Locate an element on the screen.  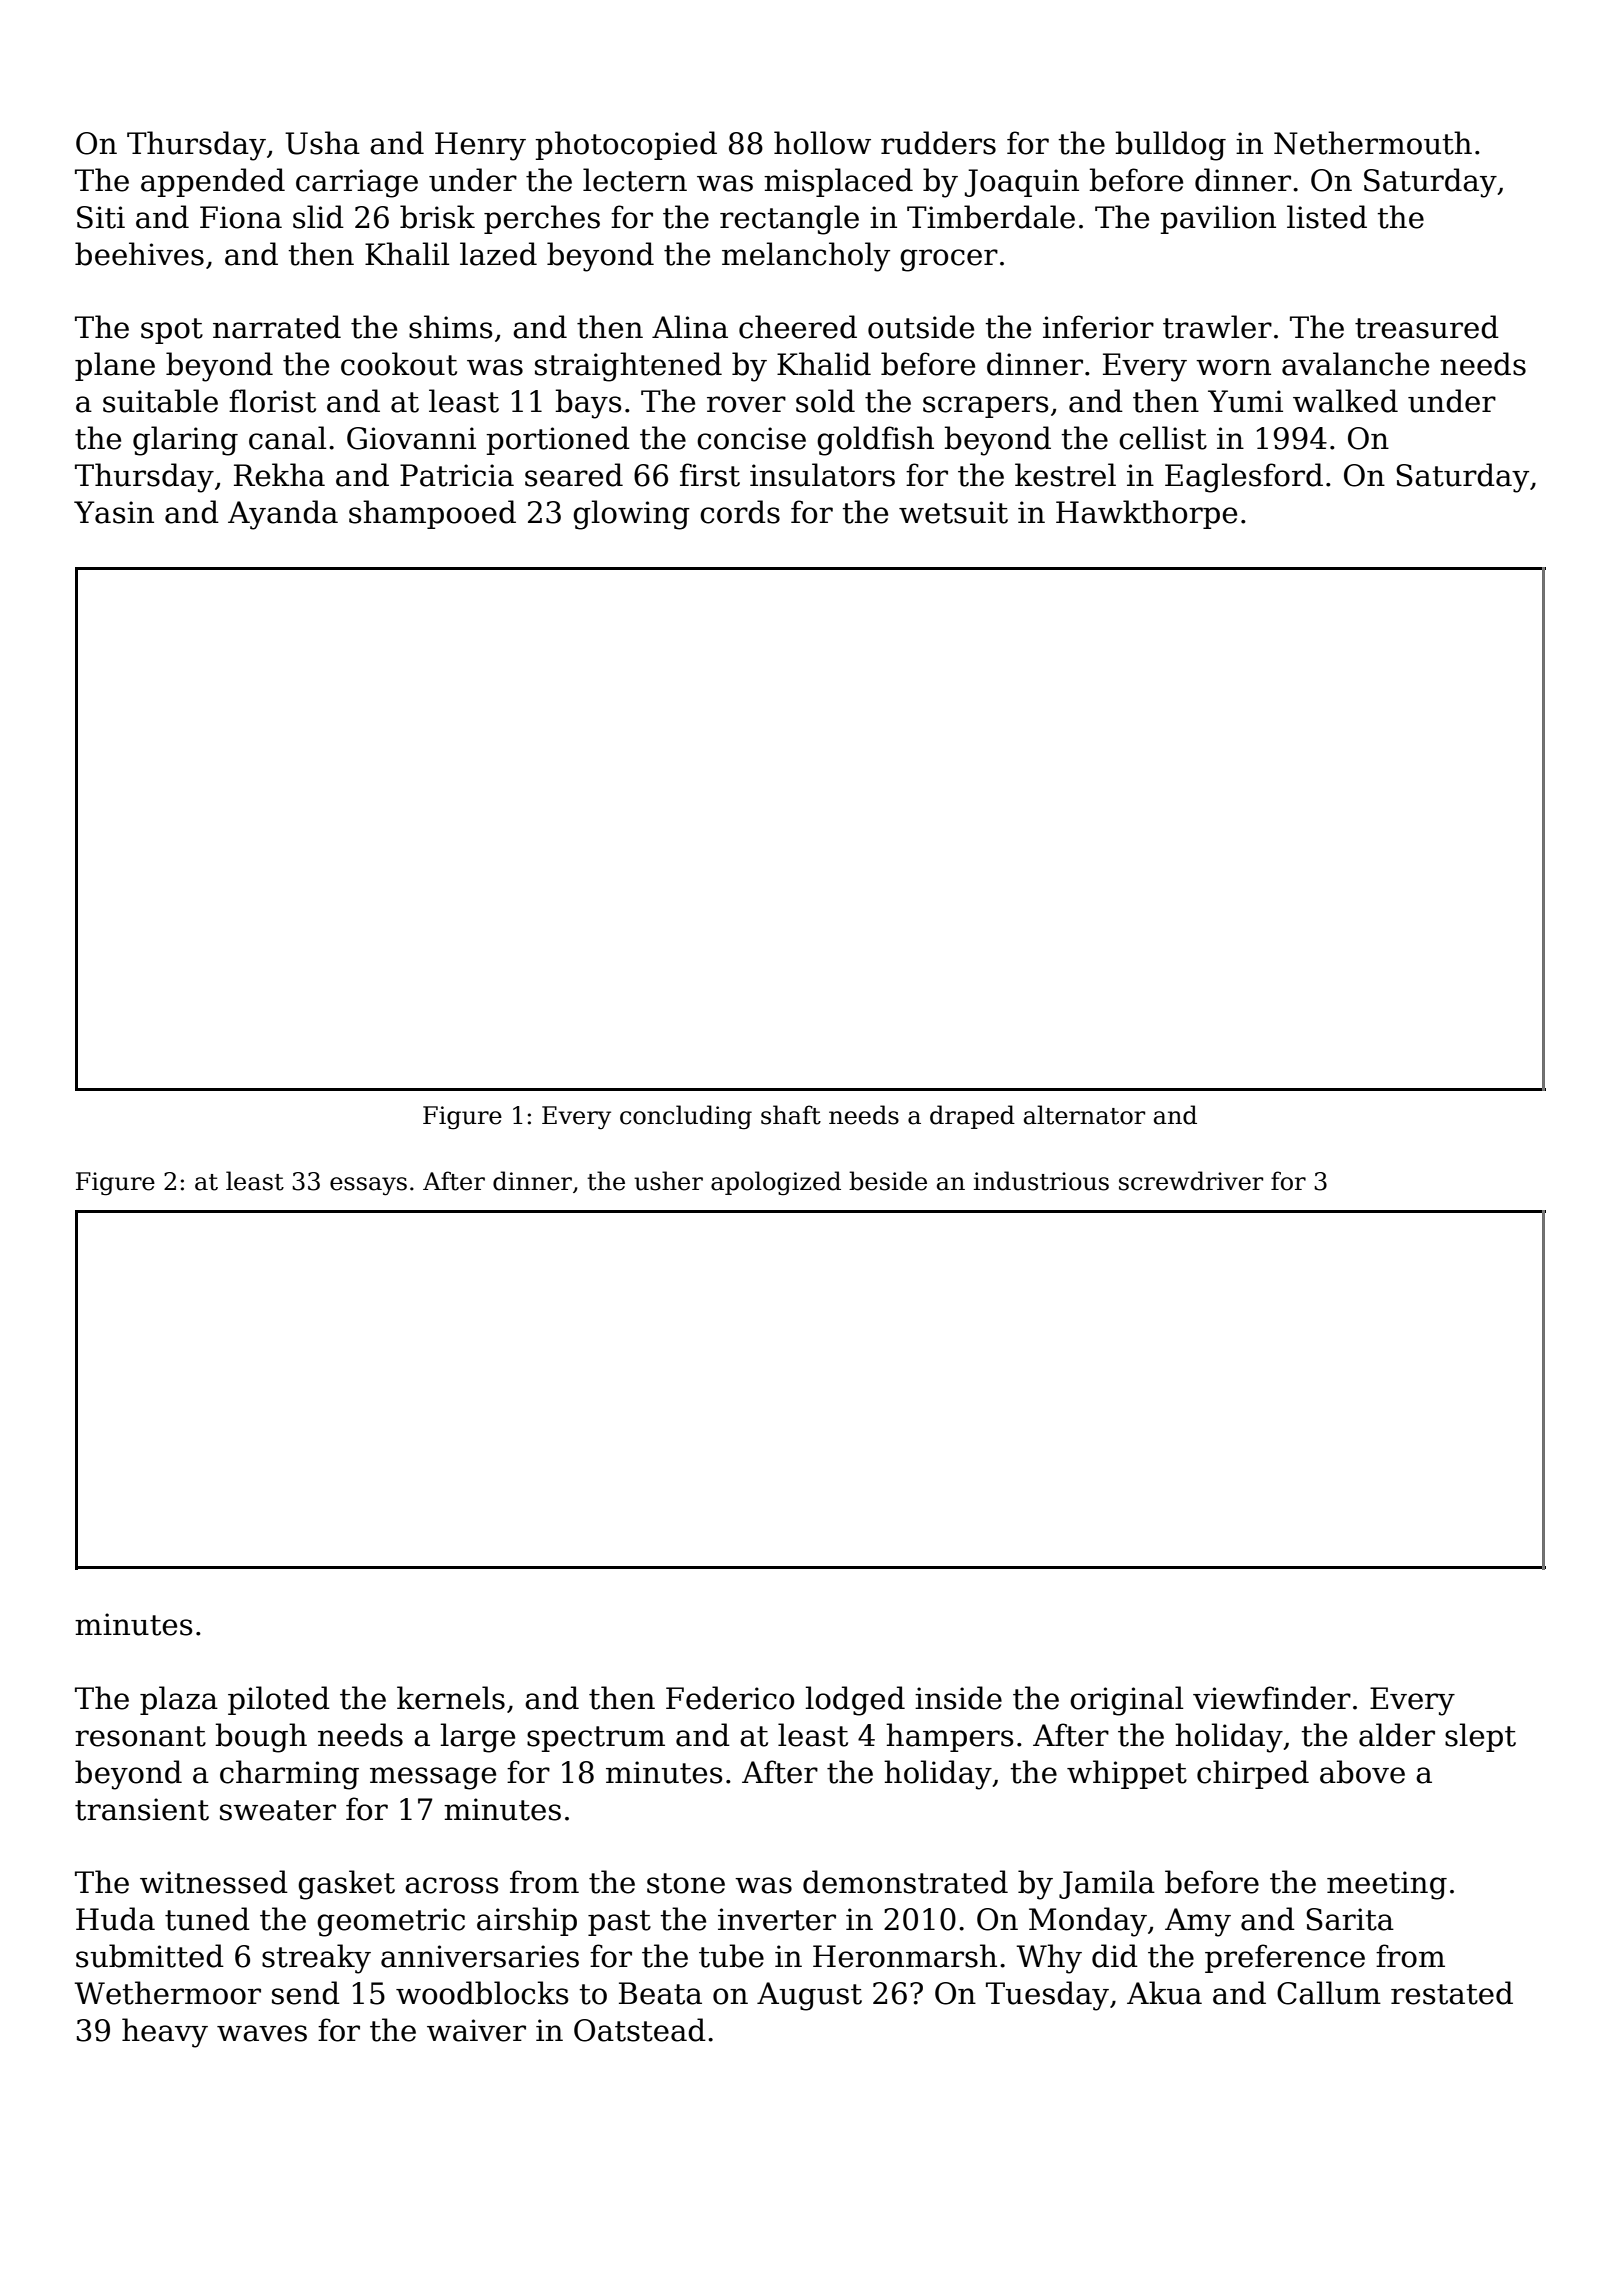
Khalid is located at coordinates (824, 364).
